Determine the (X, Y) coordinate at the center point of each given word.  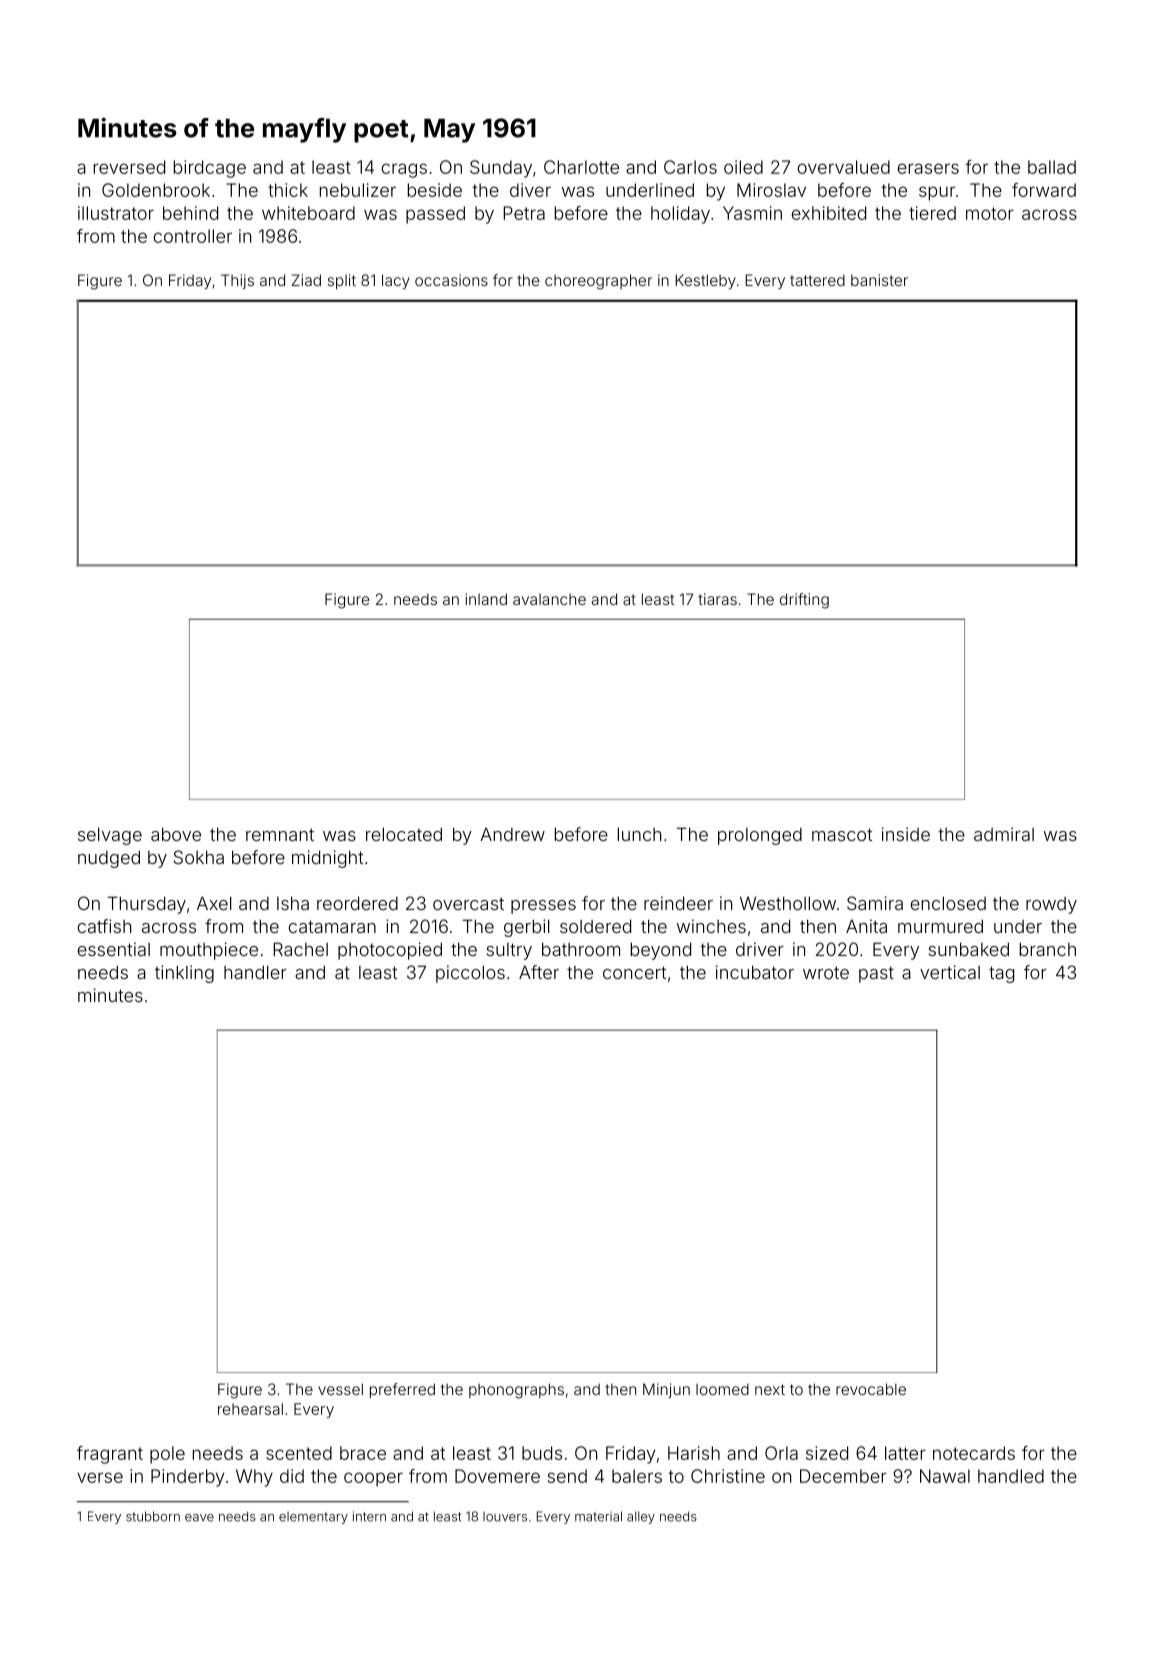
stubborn (153, 1516)
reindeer (678, 903)
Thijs (237, 281)
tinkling (184, 974)
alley (641, 1517)
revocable (871, 1389)
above (176, 834)
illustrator (116, 213)
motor (990, 213)
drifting (804, 601)
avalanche (549, 599)
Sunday (501, 169)
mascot (842, 834)
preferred (402, 1390)
